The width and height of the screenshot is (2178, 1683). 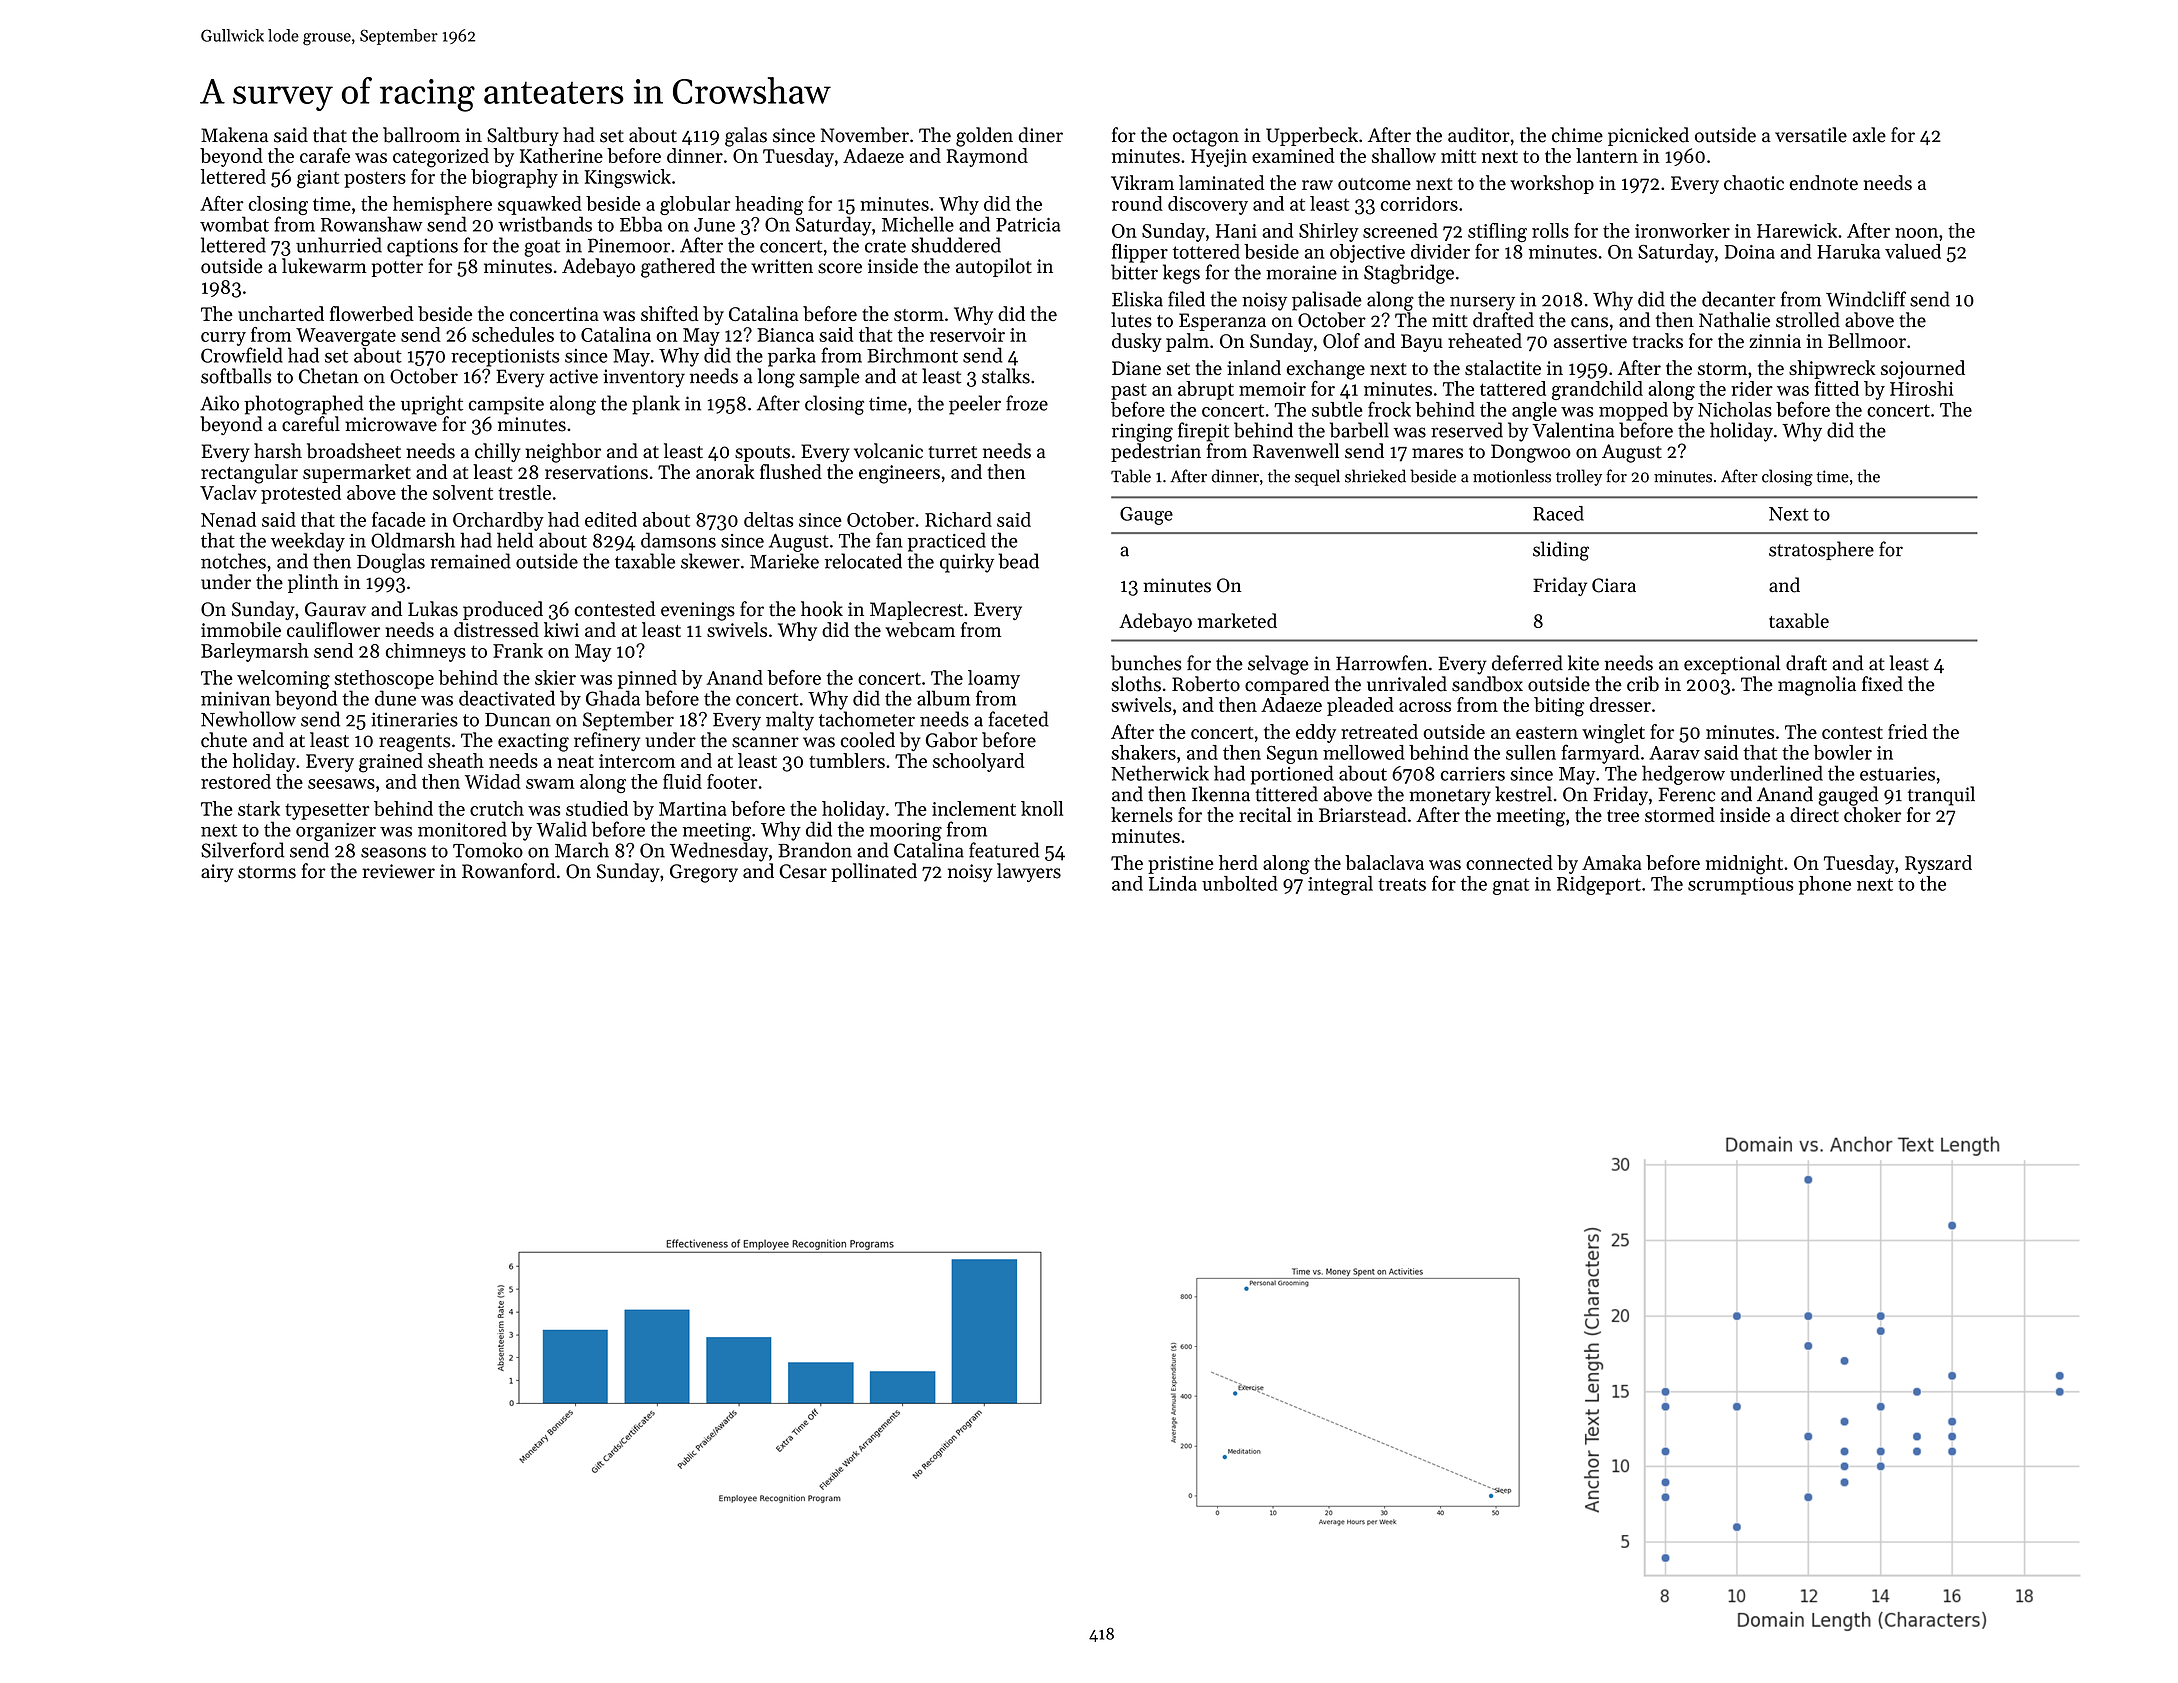 What do you see at coordinates (1160, 773) in the screenshot?
I see `Netherwick` at bounding box center [1160, 773].
